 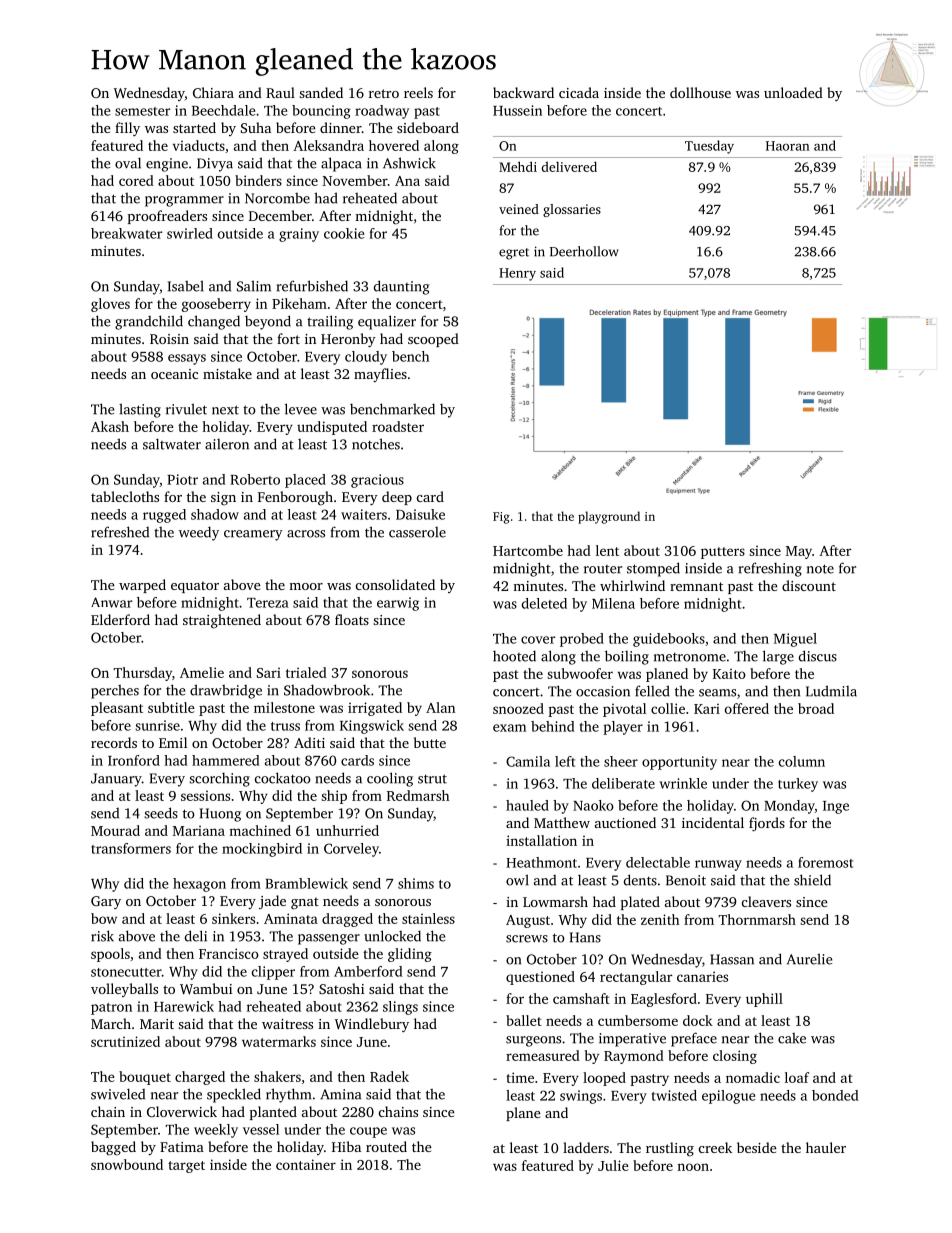 I want to click on ladders, so click(x=586, y=1147).
